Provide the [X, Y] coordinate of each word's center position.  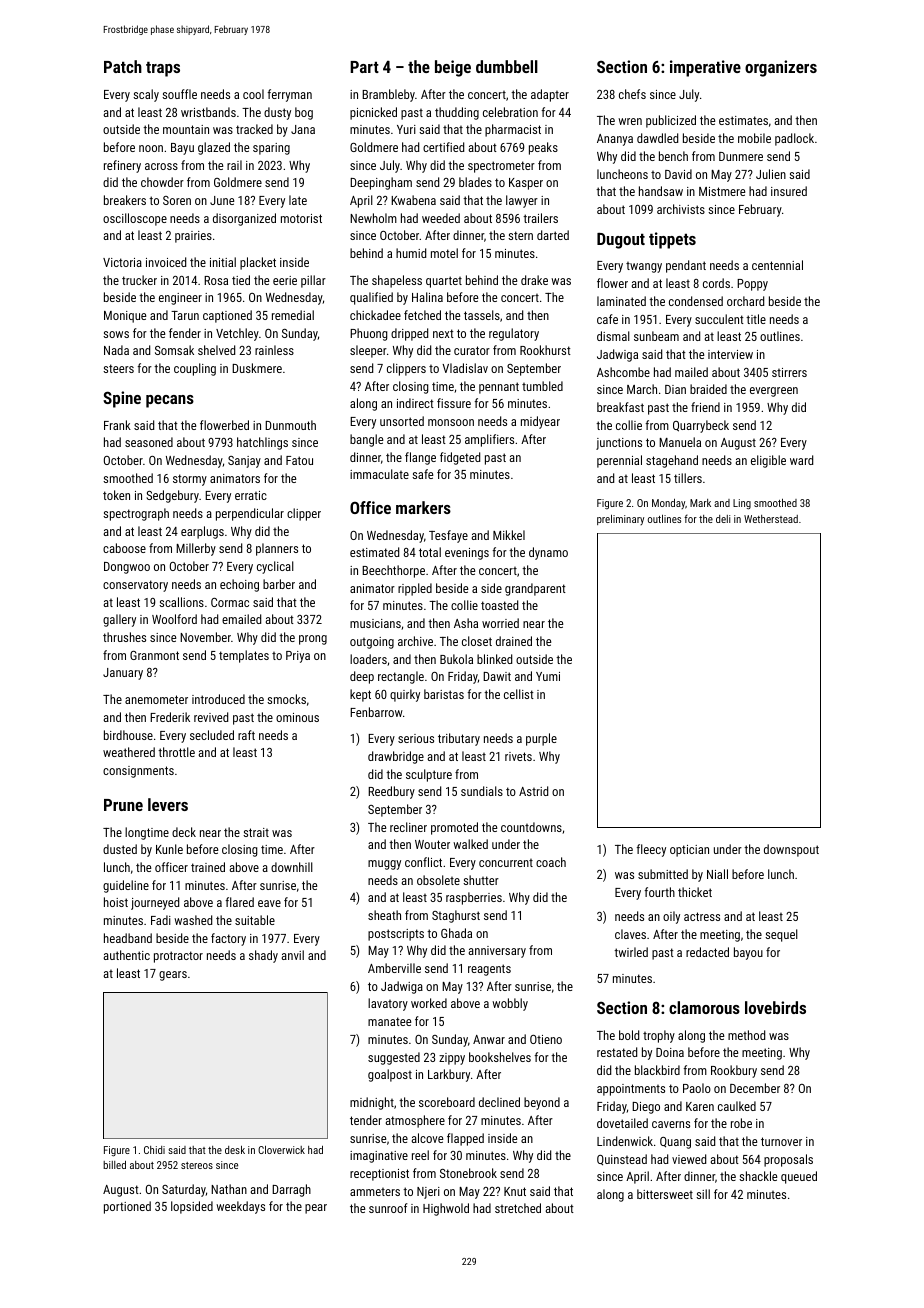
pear [316, 1209]
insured [789, 191]
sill [703, 1194]
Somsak [174, 350]
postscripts [396, 935]
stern [520, 235]
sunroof [388, 1208]
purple [541, 739]
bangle [366, 440]
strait [256, 832]
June [222, 200]
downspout [791, 850]
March [642, 389]
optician [689, 851]
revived [211, 717]
